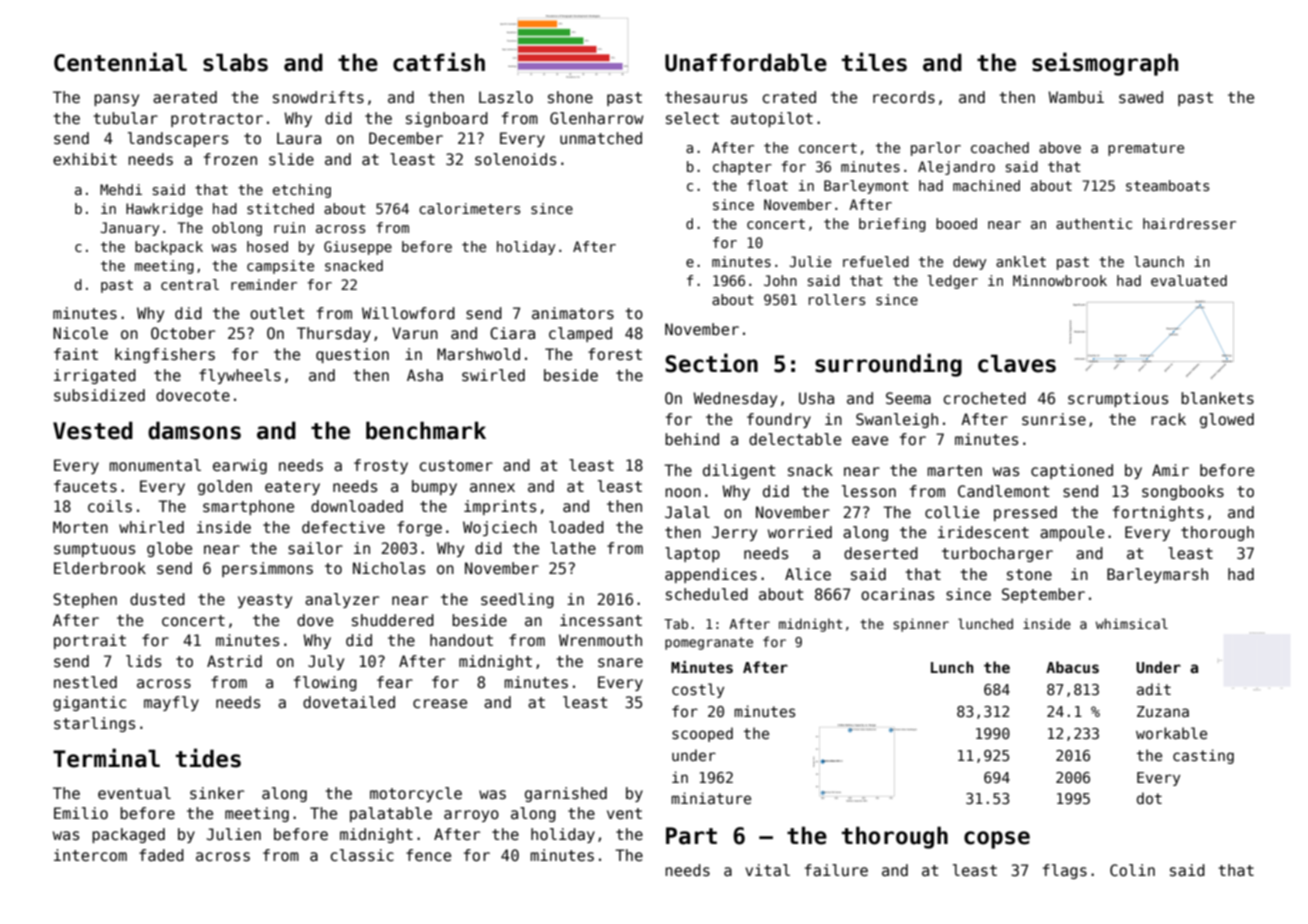 This screenshot has width=1308, height=924. What do you see at coordinates (711, 363) in the screenshot?
I see `Section` at bounding box center [711, 363].
